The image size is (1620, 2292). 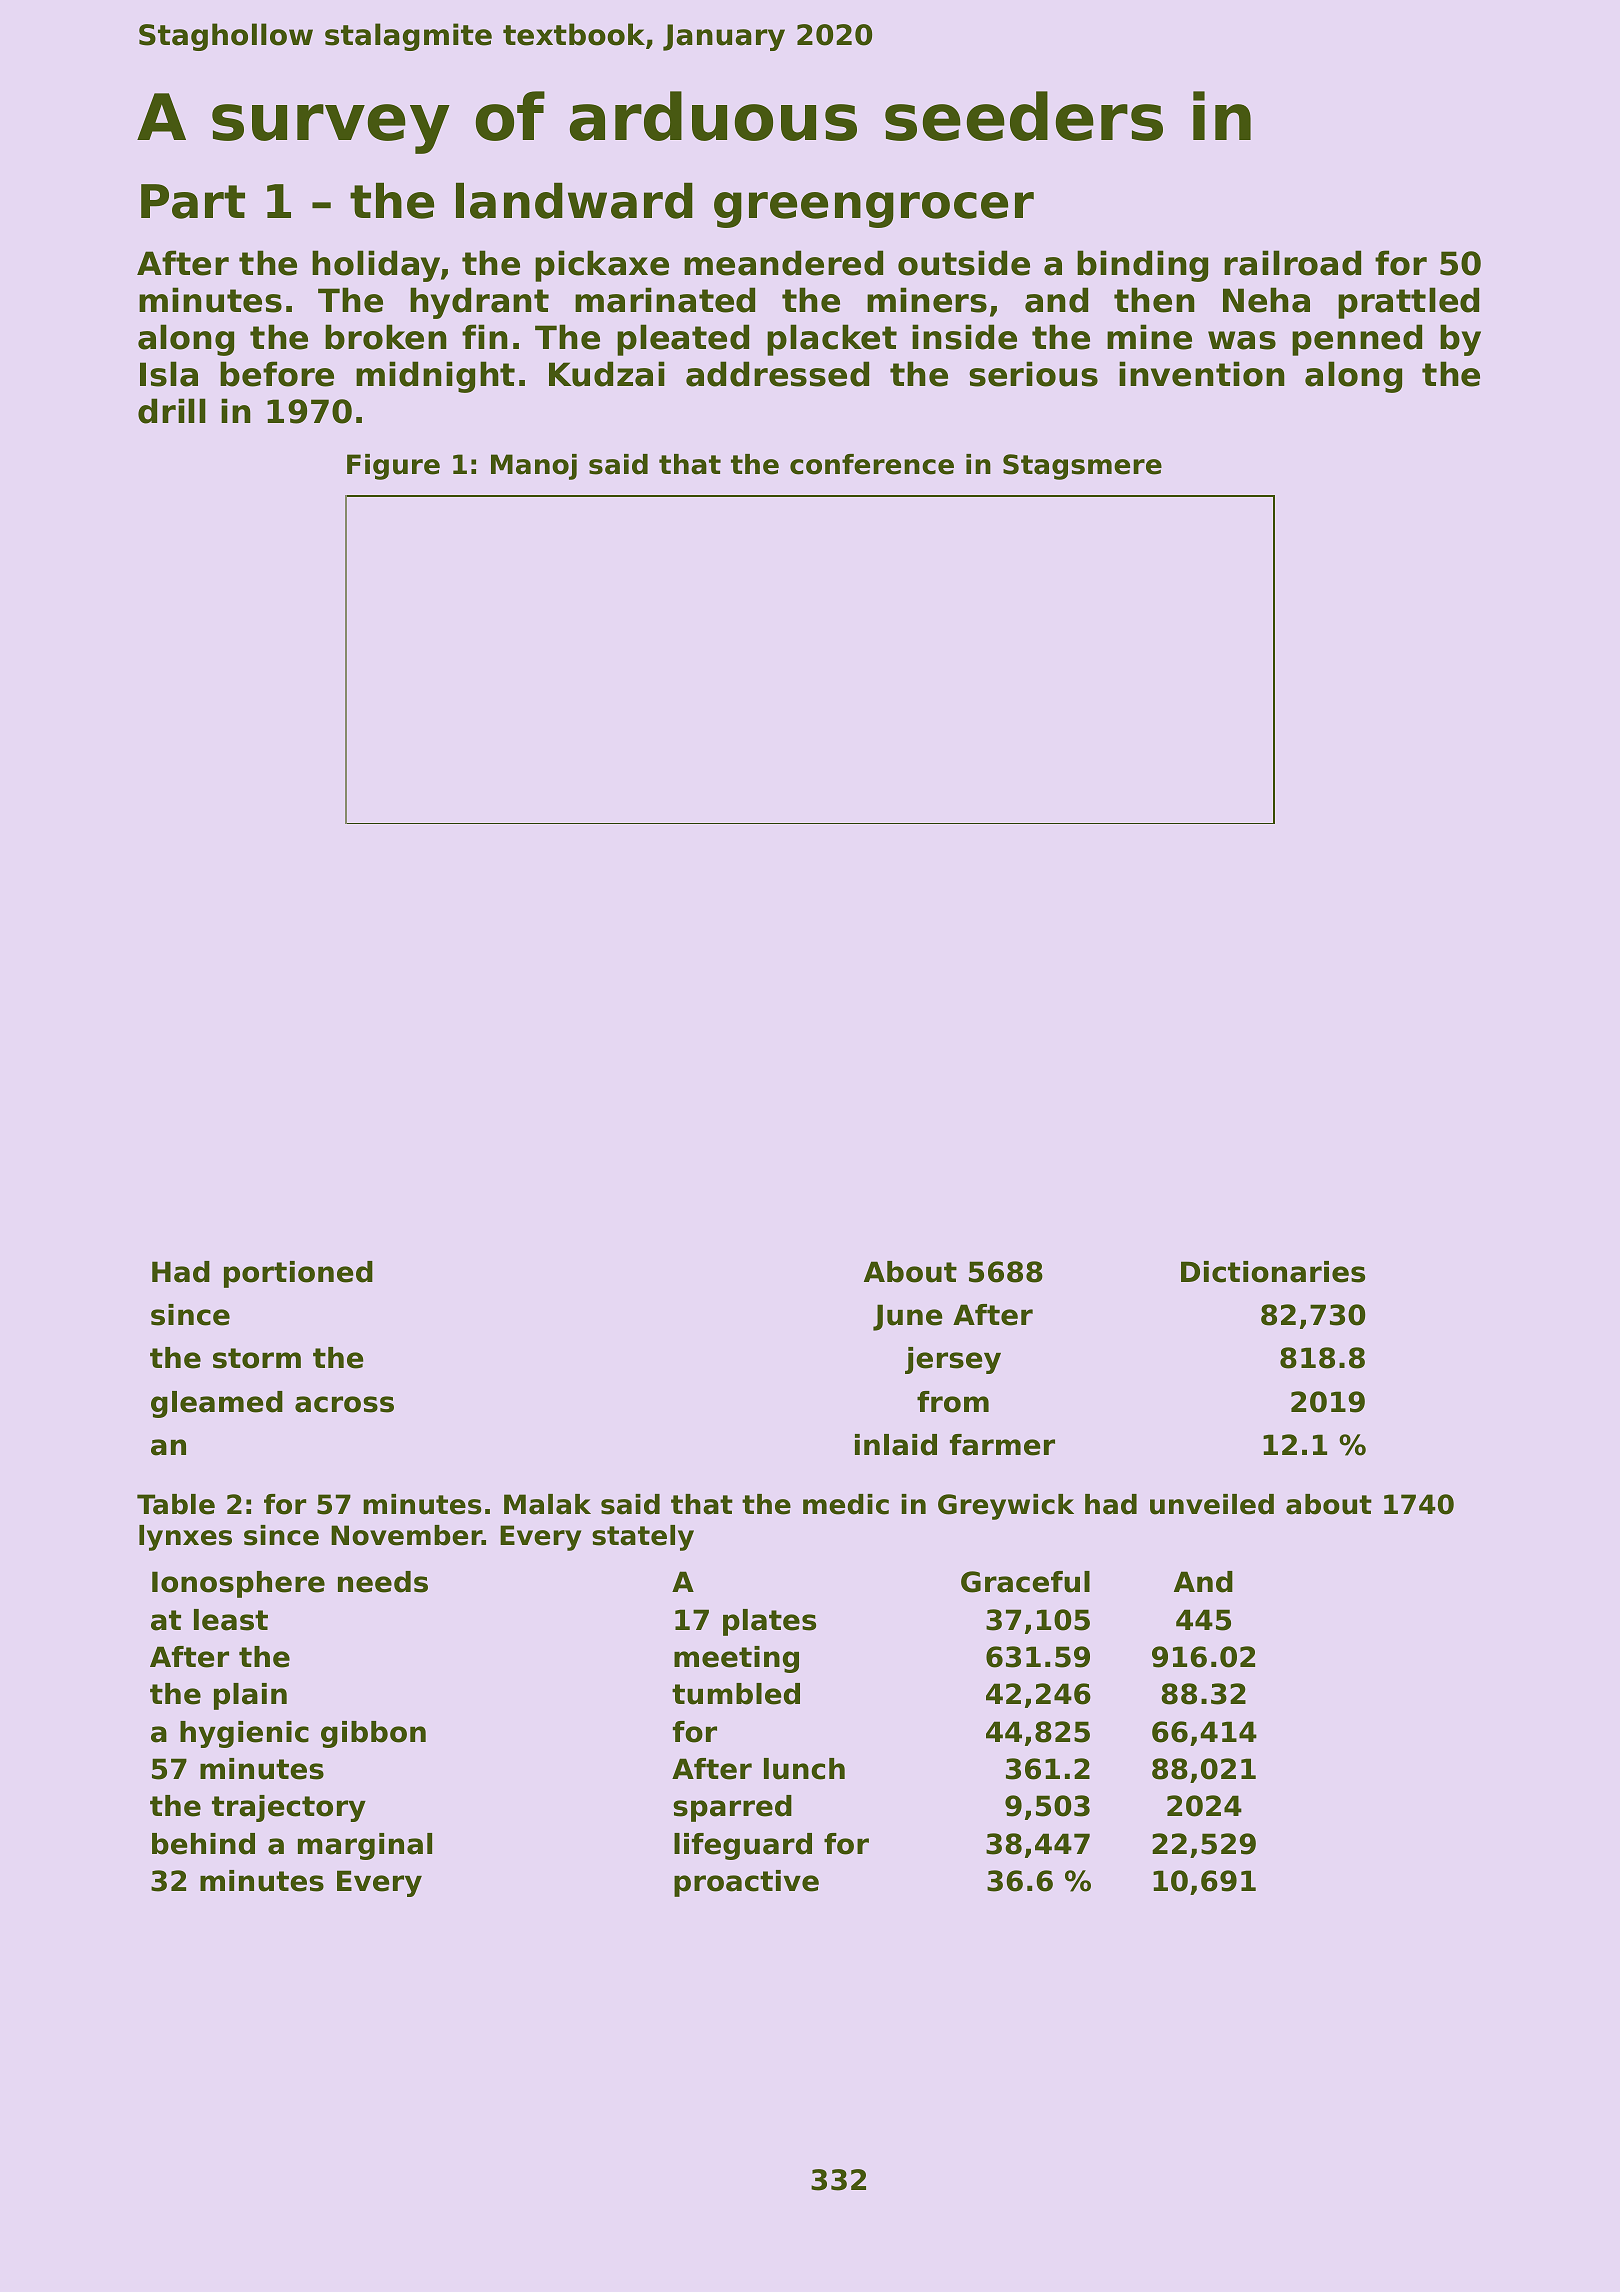 I want to click on pleated, so click(x=683, y=340).
